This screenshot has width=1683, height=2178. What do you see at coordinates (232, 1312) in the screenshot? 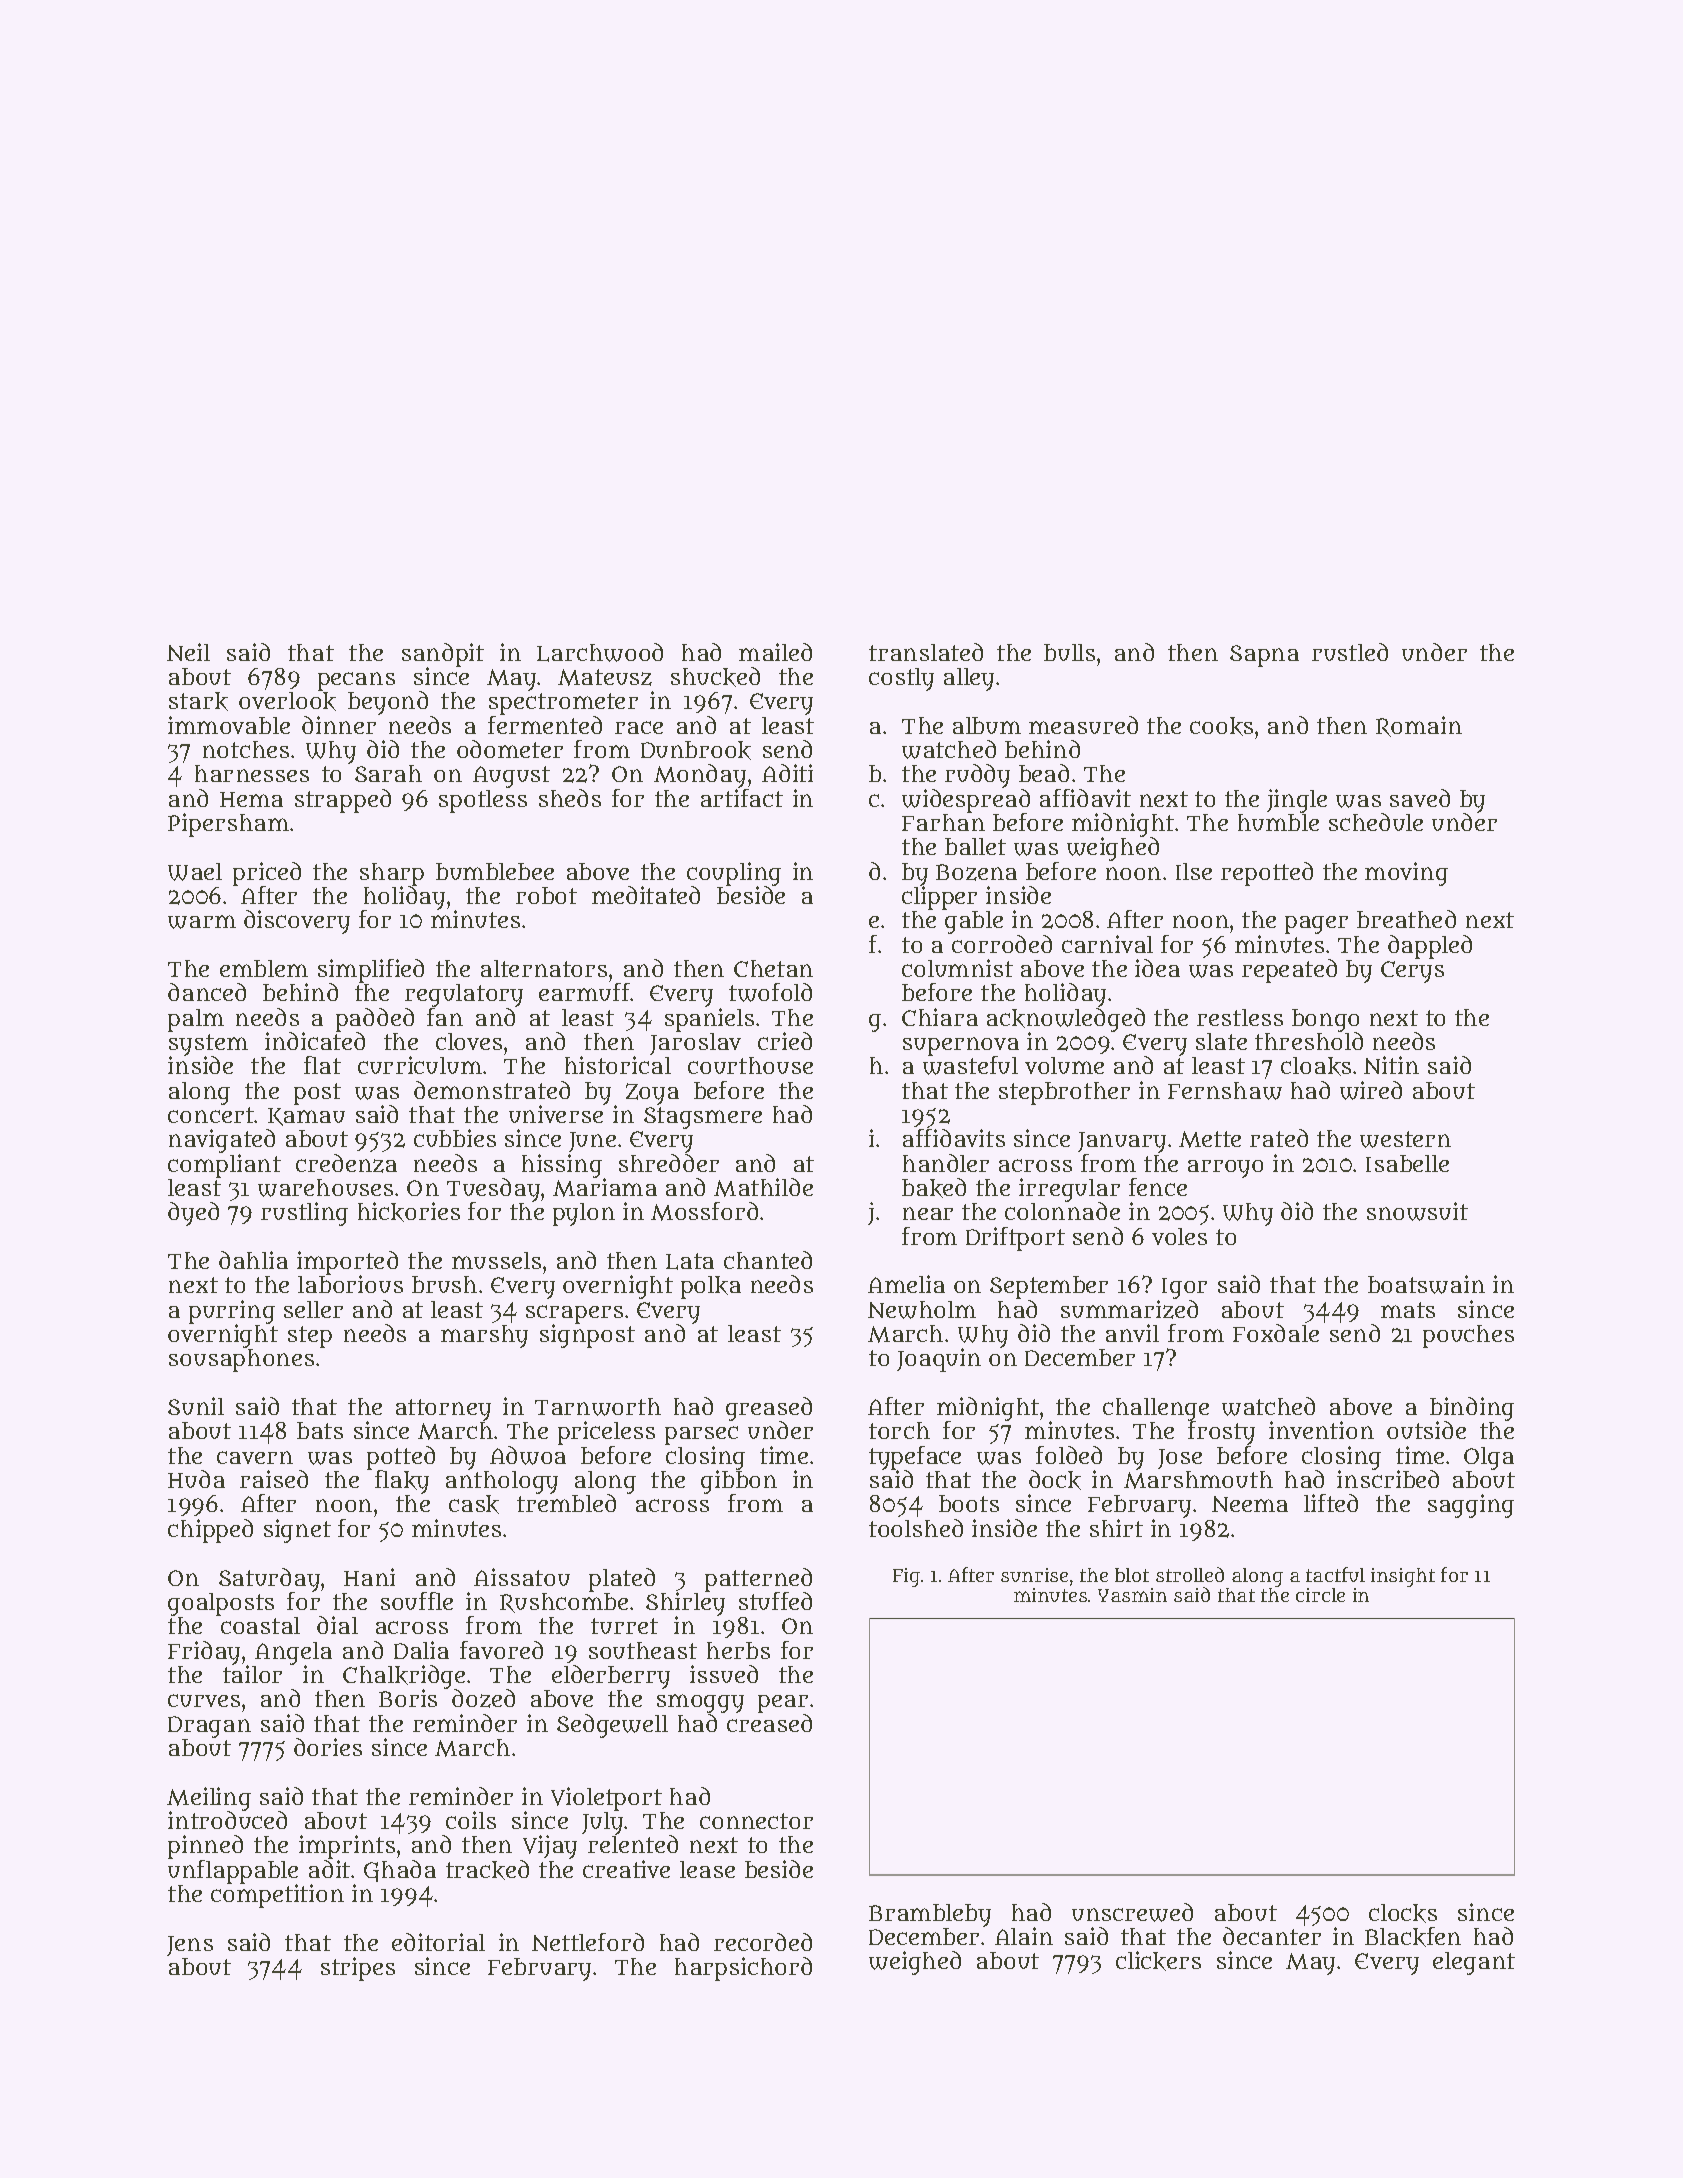
I see `purring` at bounding box center [232, 1312].
